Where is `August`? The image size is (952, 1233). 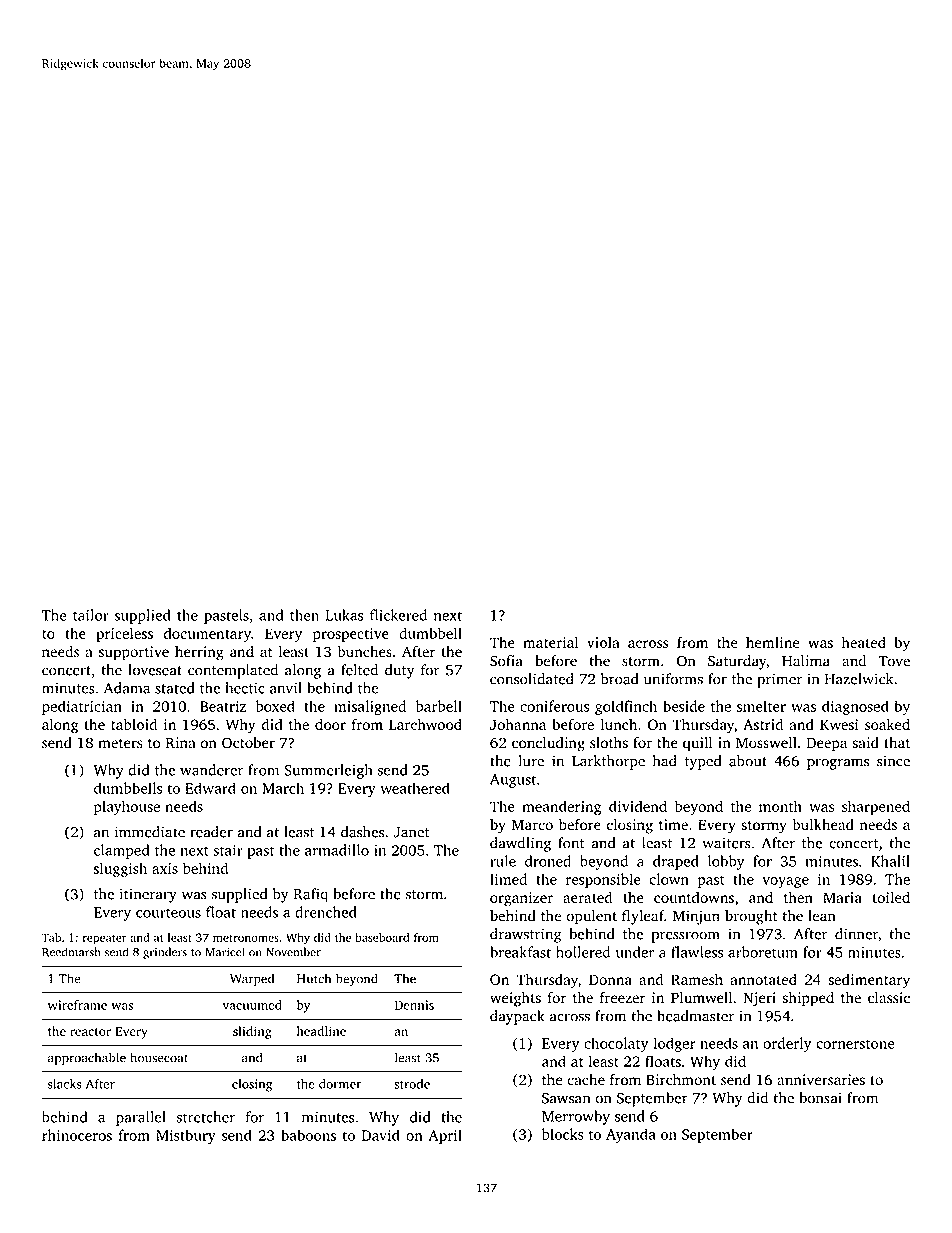 August is located at coordinates (513, 781).
